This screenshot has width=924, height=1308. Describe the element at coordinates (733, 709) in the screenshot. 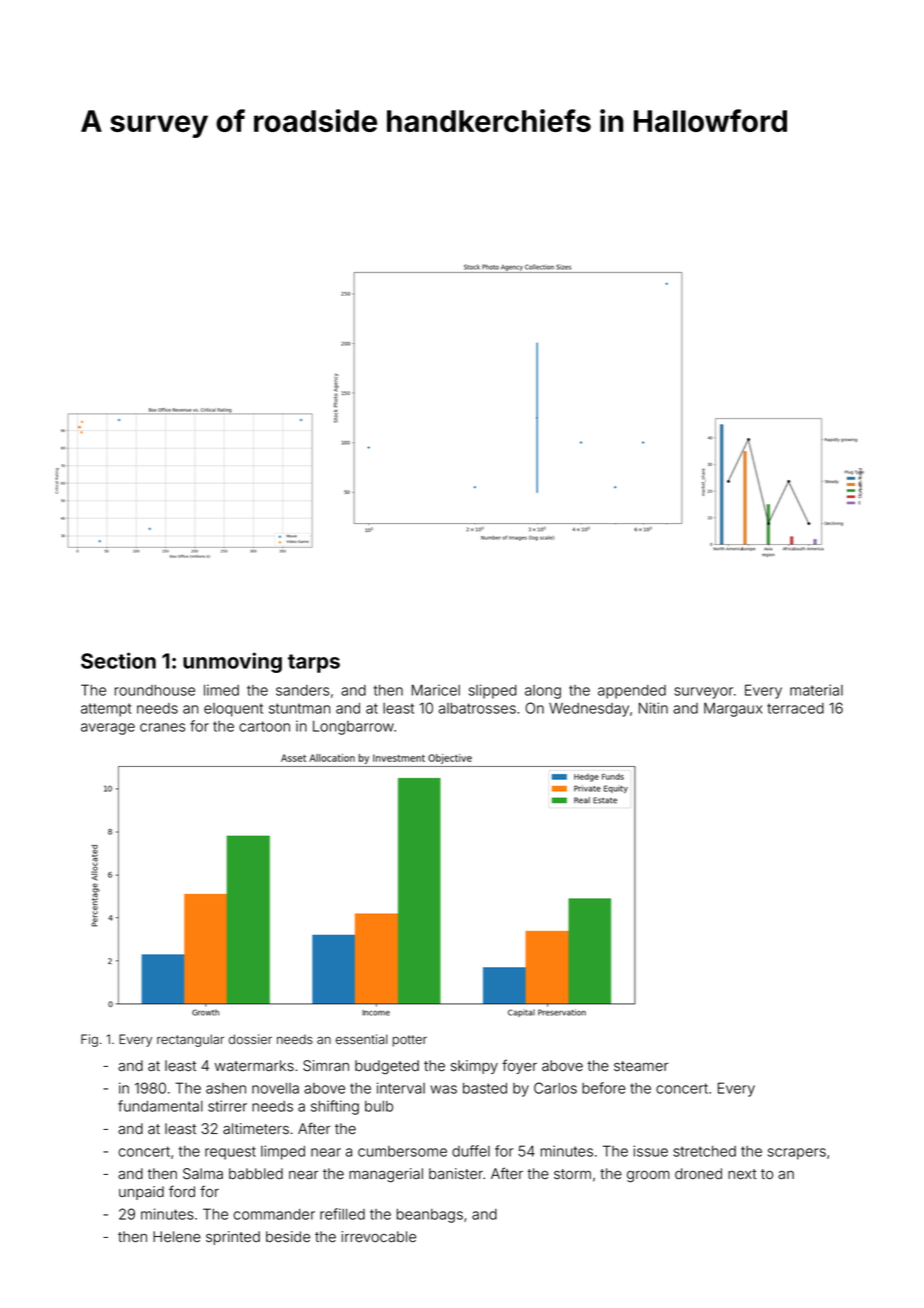

I see `Margaux` at that location.
